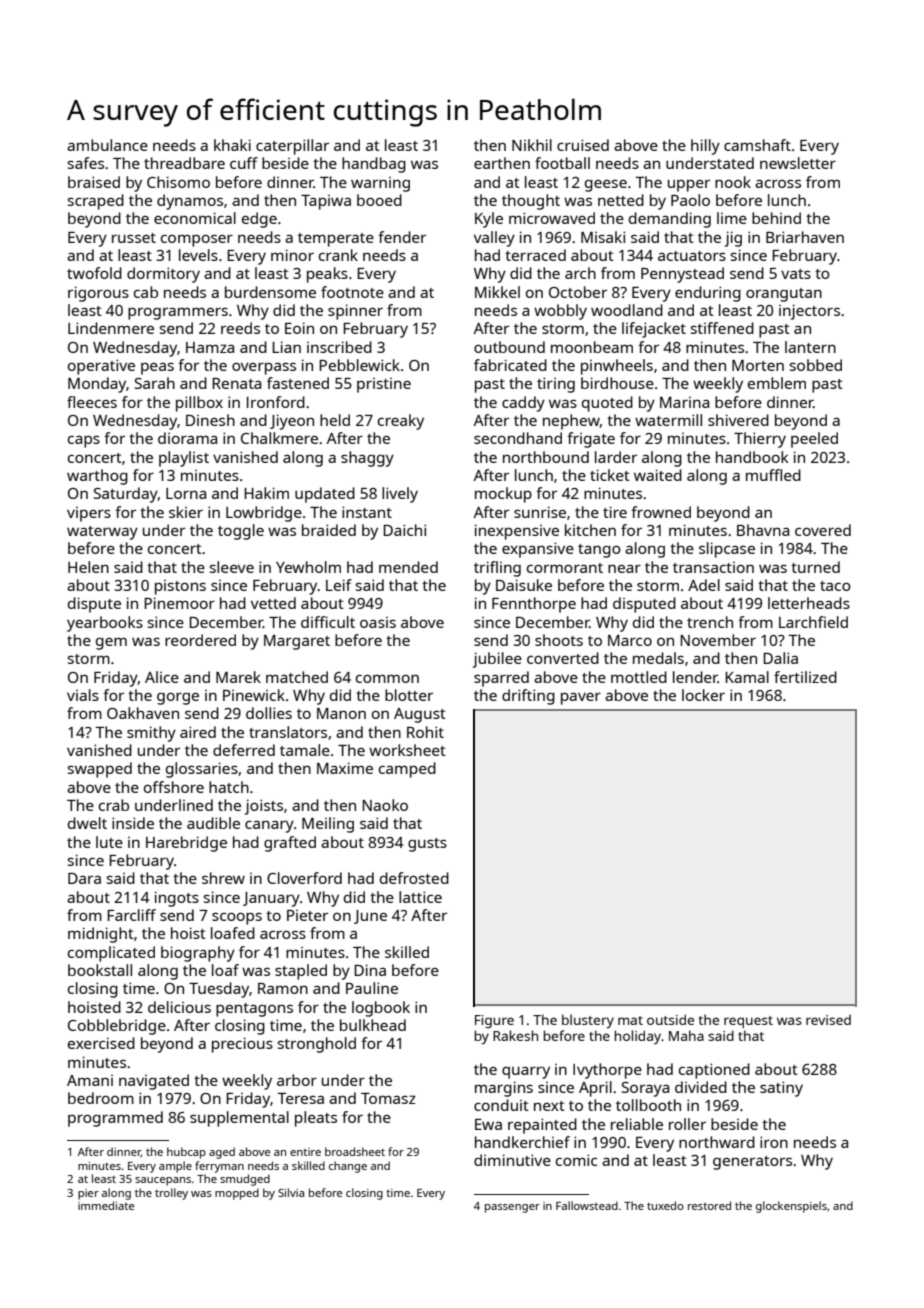 This page has height=1308, width=924. What do you see at coordinates (316, 1119) in the page?
I see `pleats` at bounding box center [316, 1119].
